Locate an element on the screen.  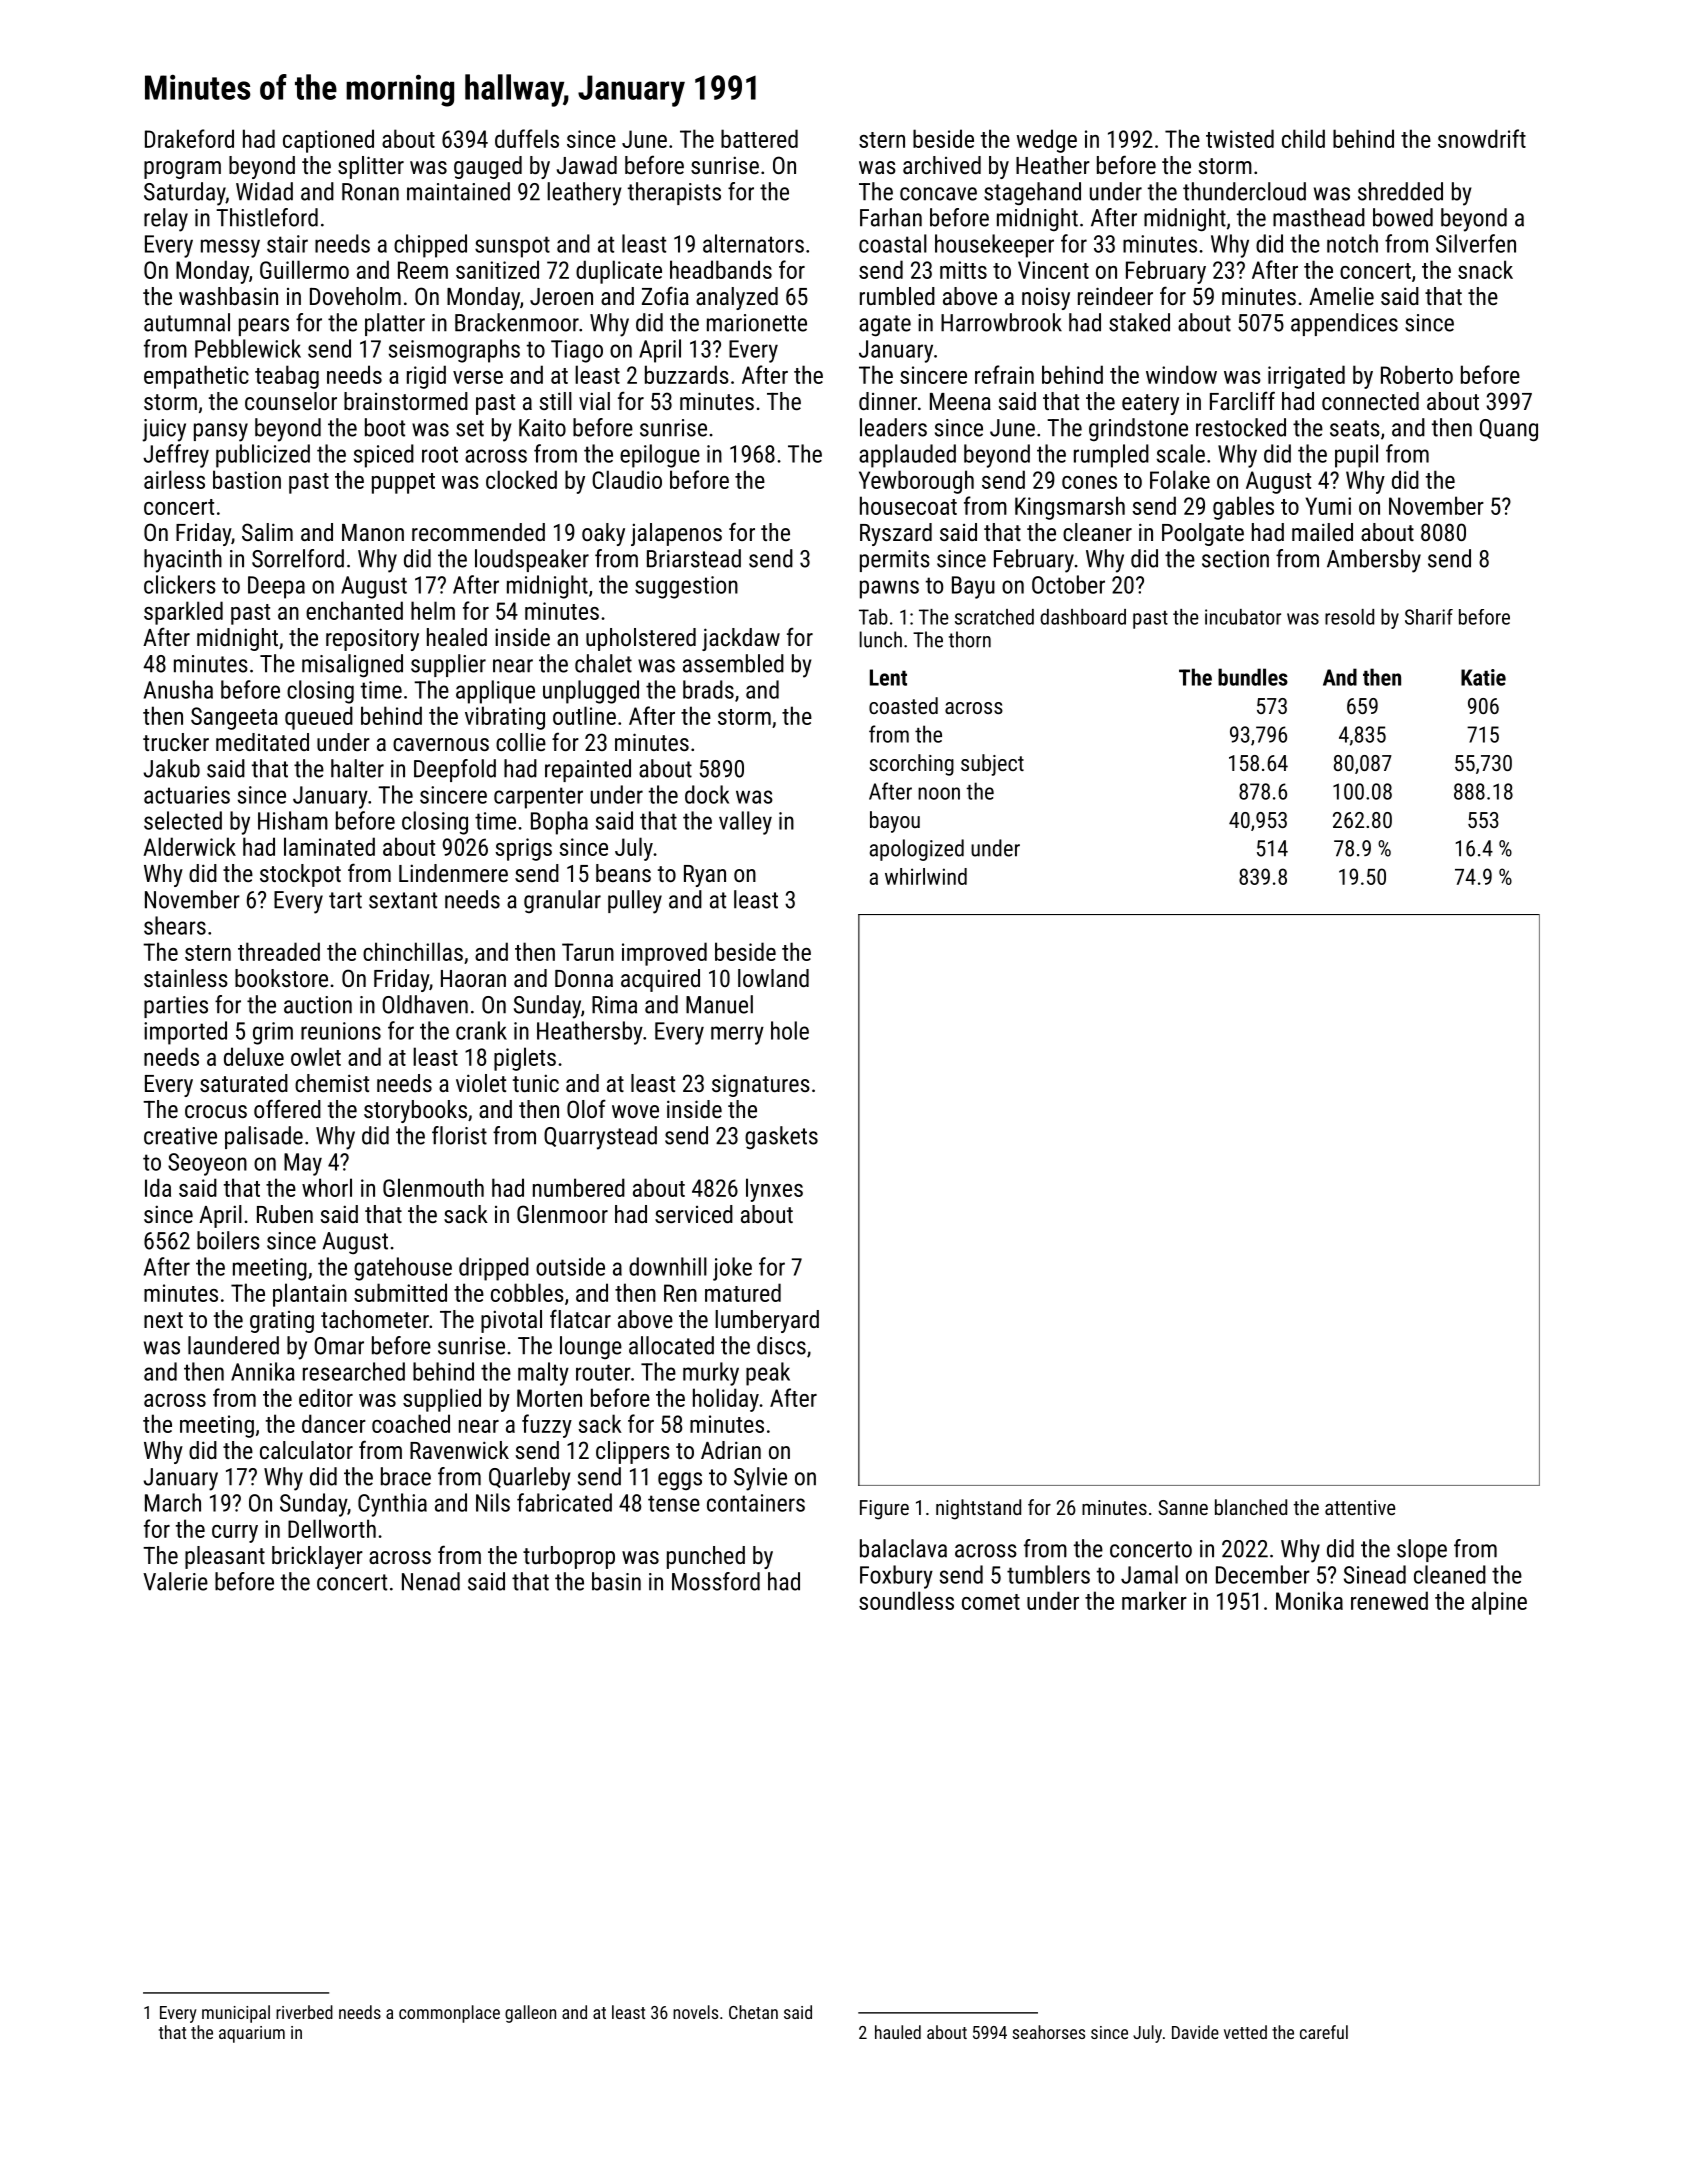
set is located at coordinates (470, 428).
